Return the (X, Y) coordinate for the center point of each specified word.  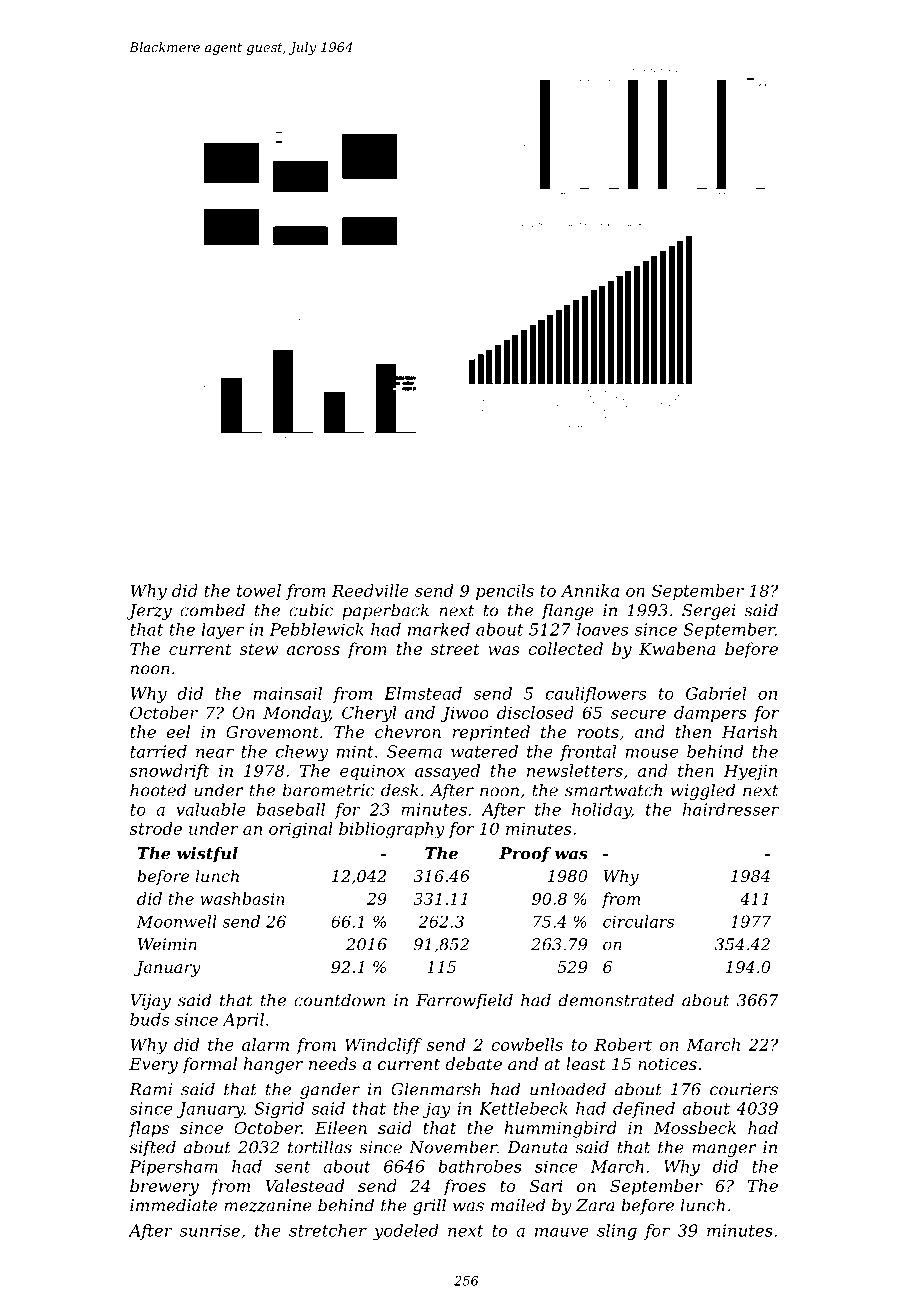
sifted (153, 1148)
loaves (602, 629)
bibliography (392, 830)
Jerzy (149, 612)
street (455, 649)
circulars (638, 921)
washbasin (242, 898)
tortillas (320, 1147)
